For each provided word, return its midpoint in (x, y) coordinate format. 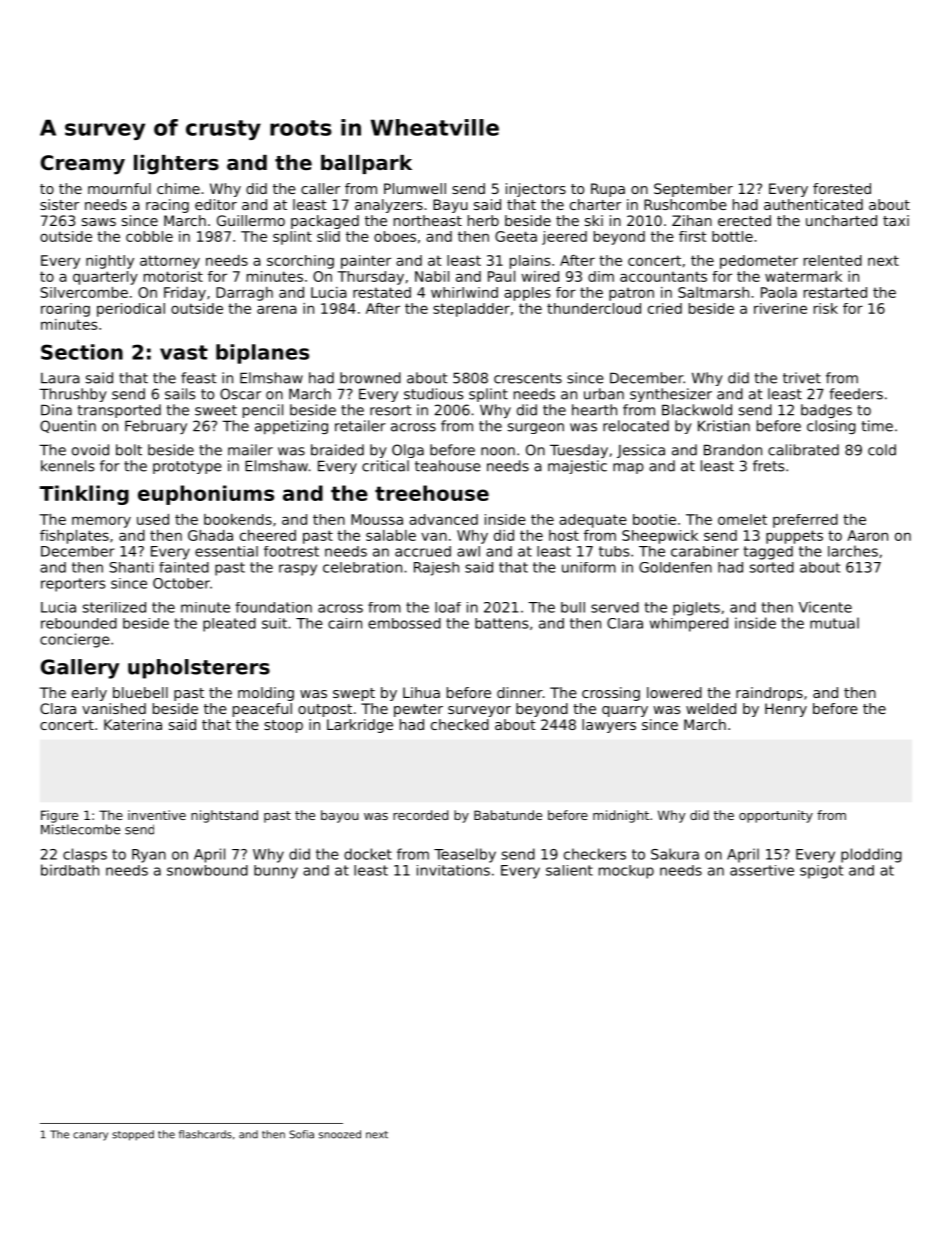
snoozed (340, 1134)
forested (842, 188)
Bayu (450, 206)
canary (90, 1136)
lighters (176, 165)
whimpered (689, 624)
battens (501, 623)
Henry (786, 710)
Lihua (421, 692)
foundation (273, 607)
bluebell (140, 692)
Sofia (301, 1134)
